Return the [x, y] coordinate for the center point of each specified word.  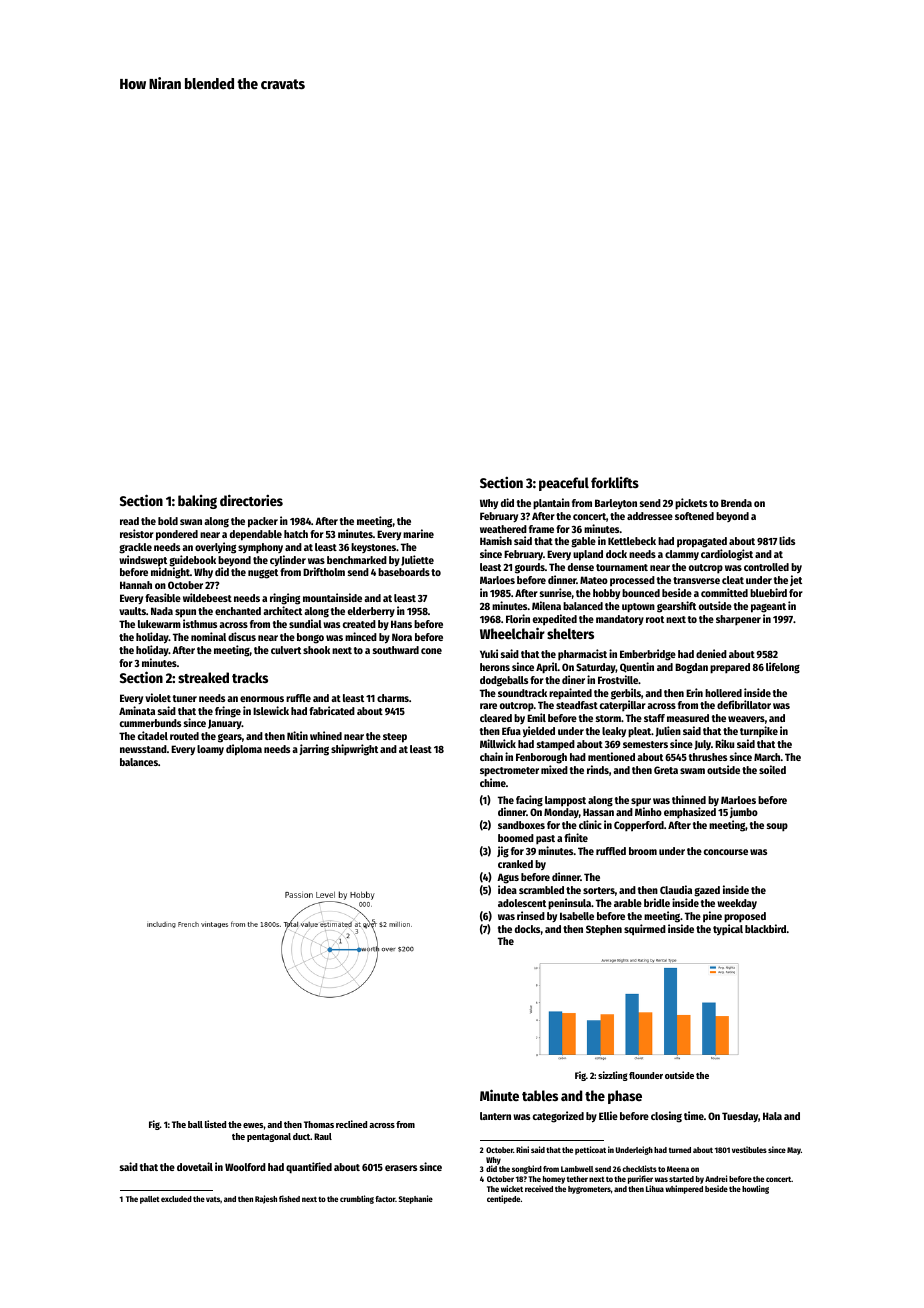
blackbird [765, 928]
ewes [253, 1125]
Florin [518, 618]
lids [787, 540]
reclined [351, 1124]
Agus [508, 878]
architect [282, 610]
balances [139, 762]
